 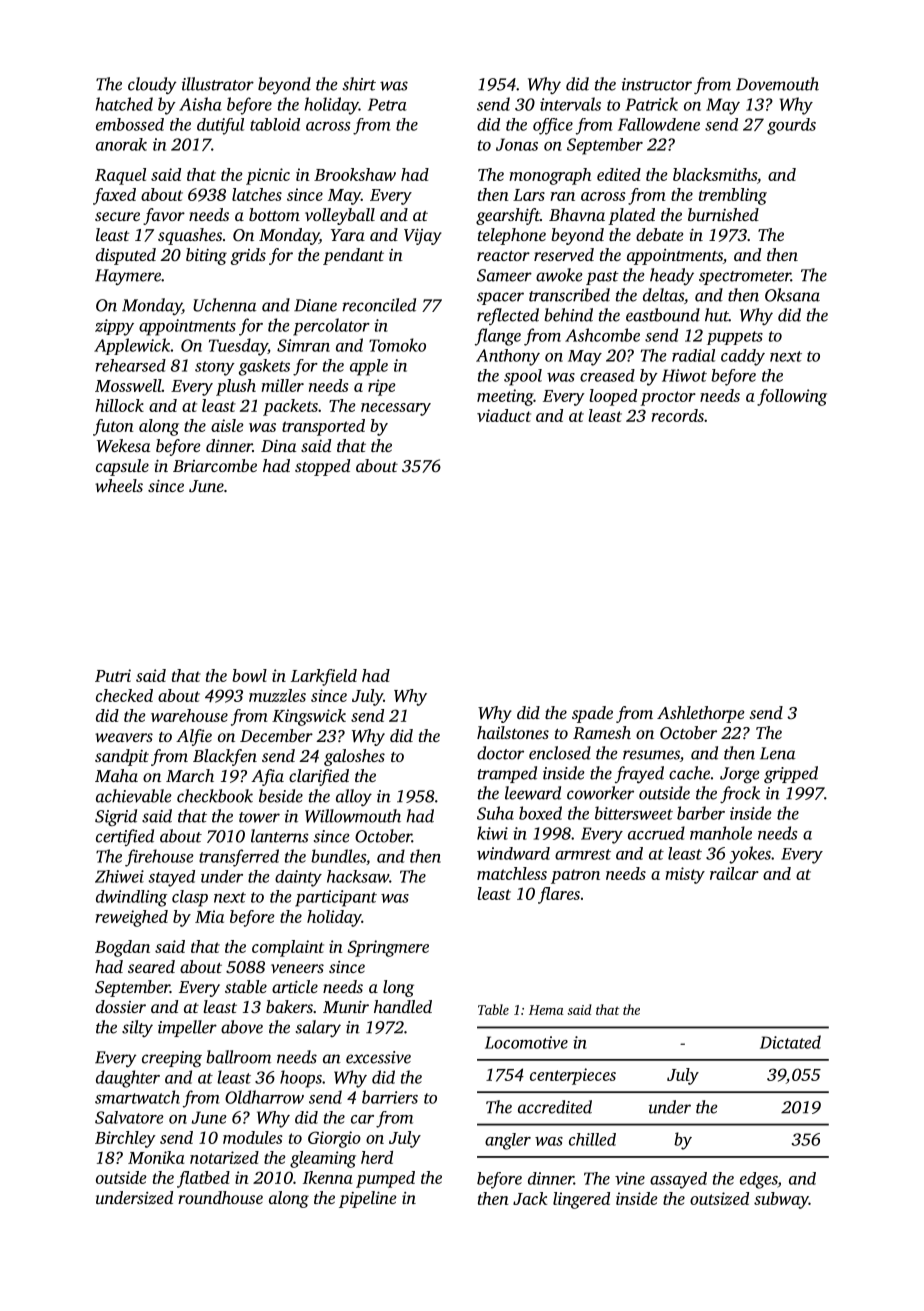 I want to click on flares, so click(x=559, y=895).
